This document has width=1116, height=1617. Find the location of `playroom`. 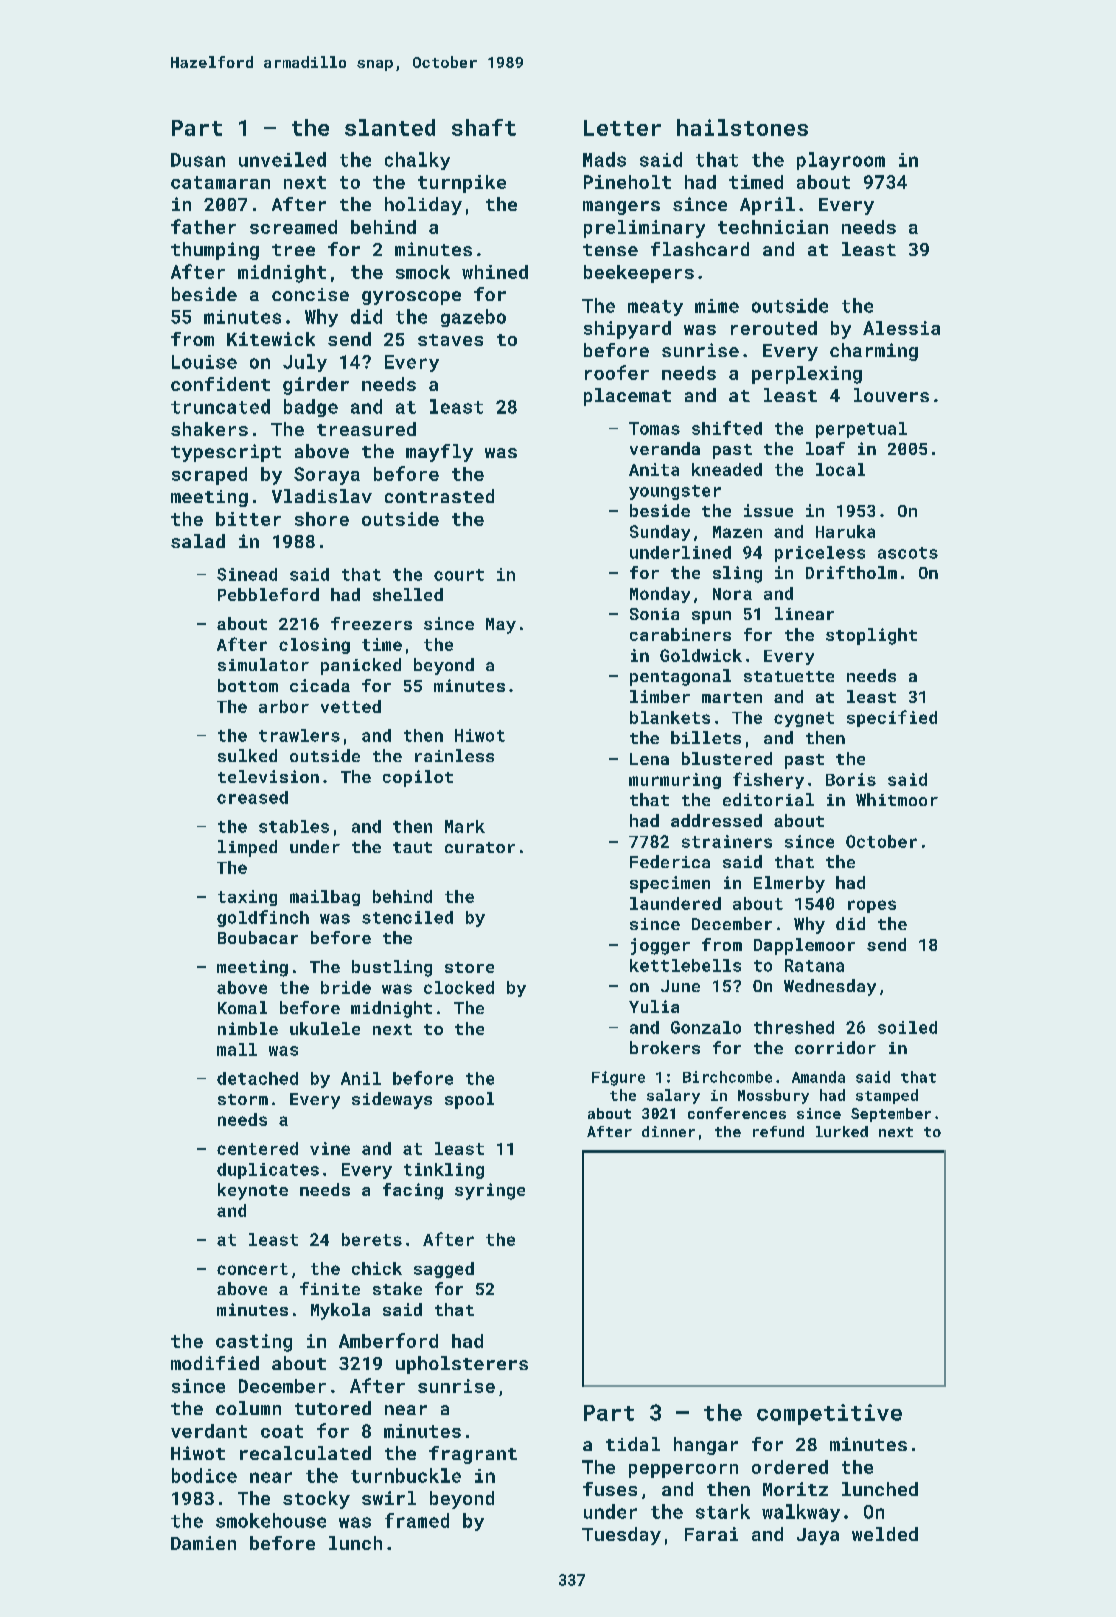

playroom is located at coordinates (841, 161).
